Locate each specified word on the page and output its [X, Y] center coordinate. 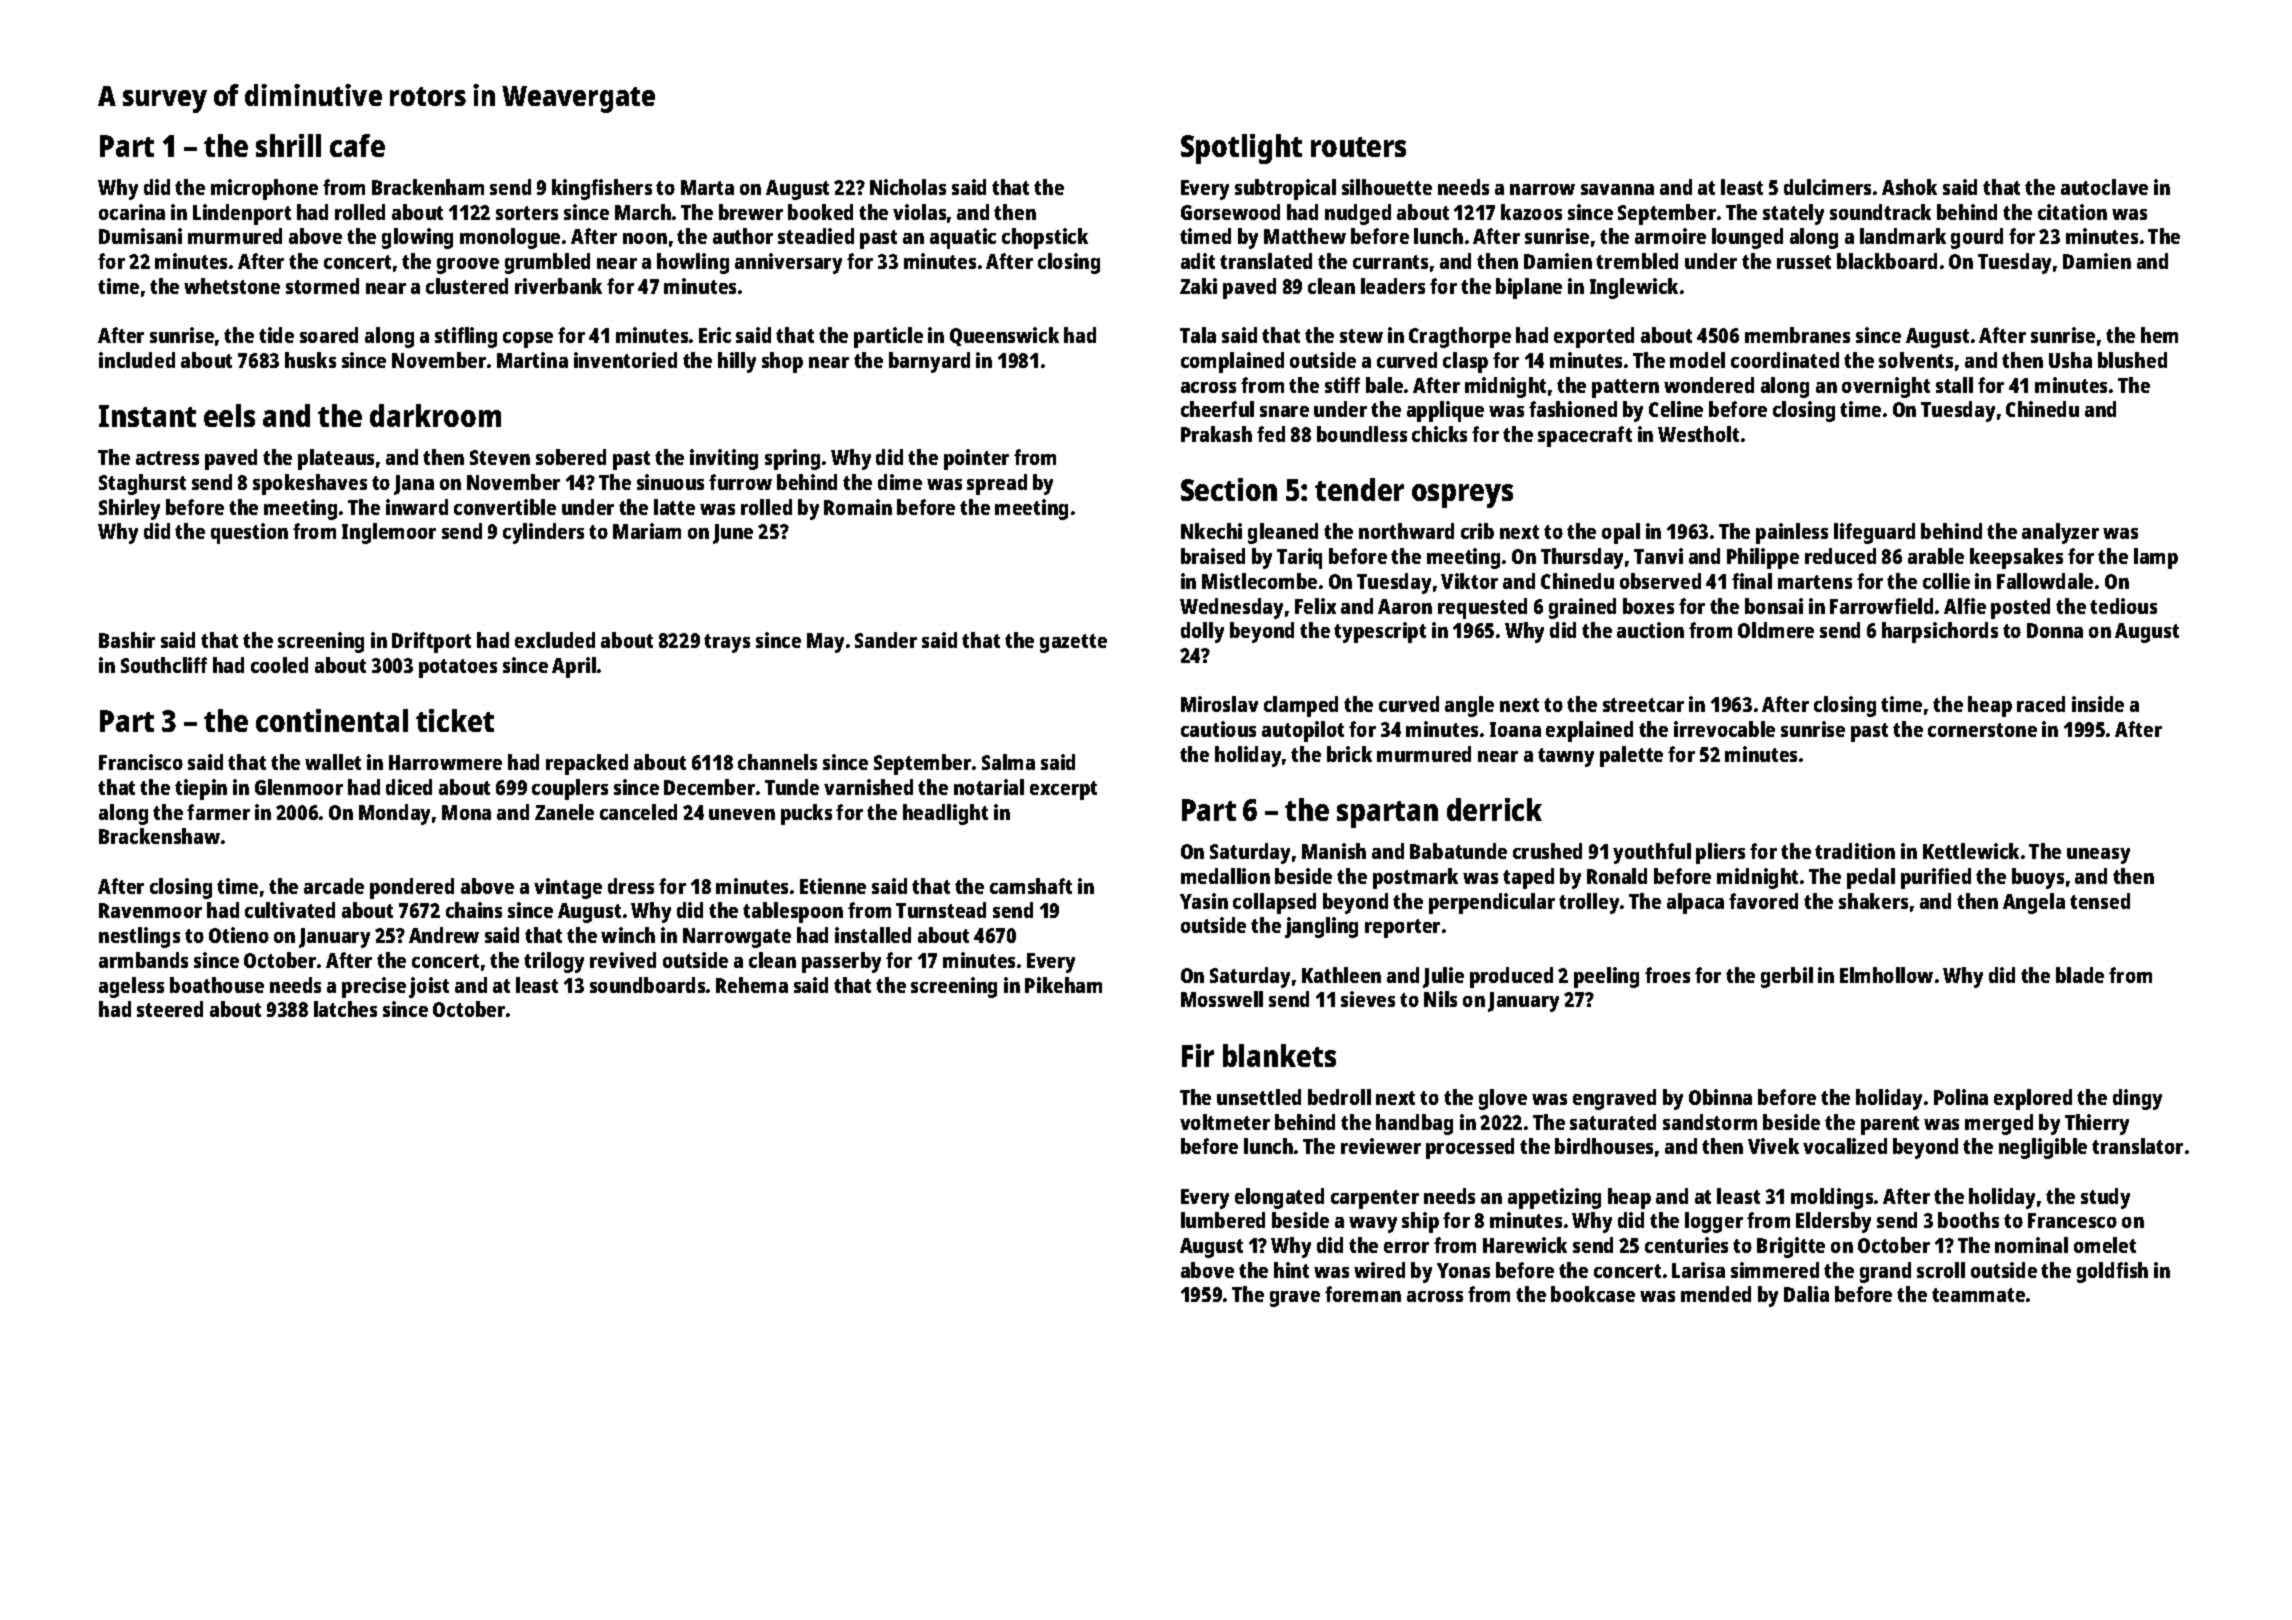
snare [1284, 411]
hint [1291, 1270]
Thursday [1582, 558]
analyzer [2060, 533]
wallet [333, 762]
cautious [1218, 729]
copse [528, 340]
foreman [1363, 1294]
